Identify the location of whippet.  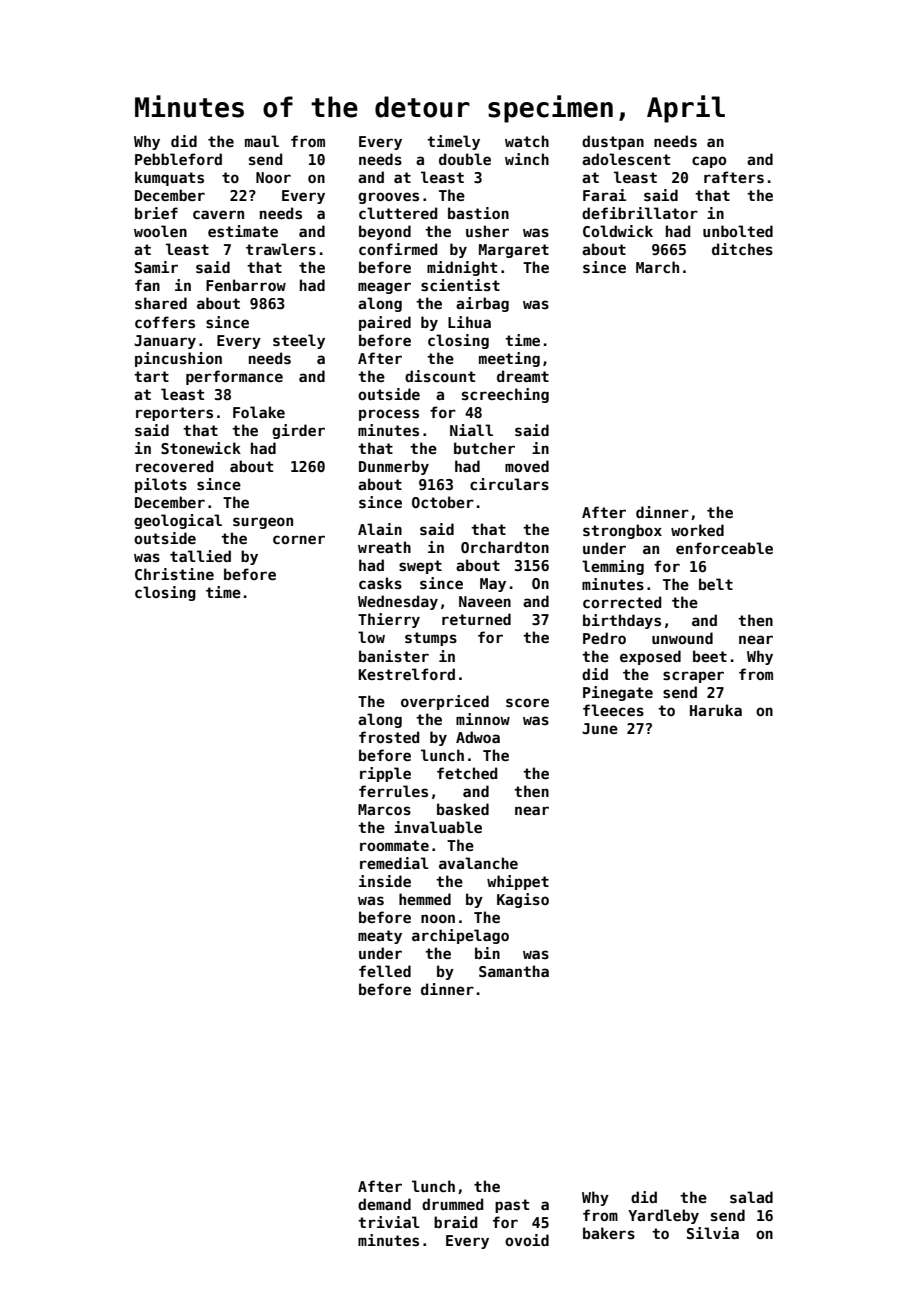
(518, 882).
